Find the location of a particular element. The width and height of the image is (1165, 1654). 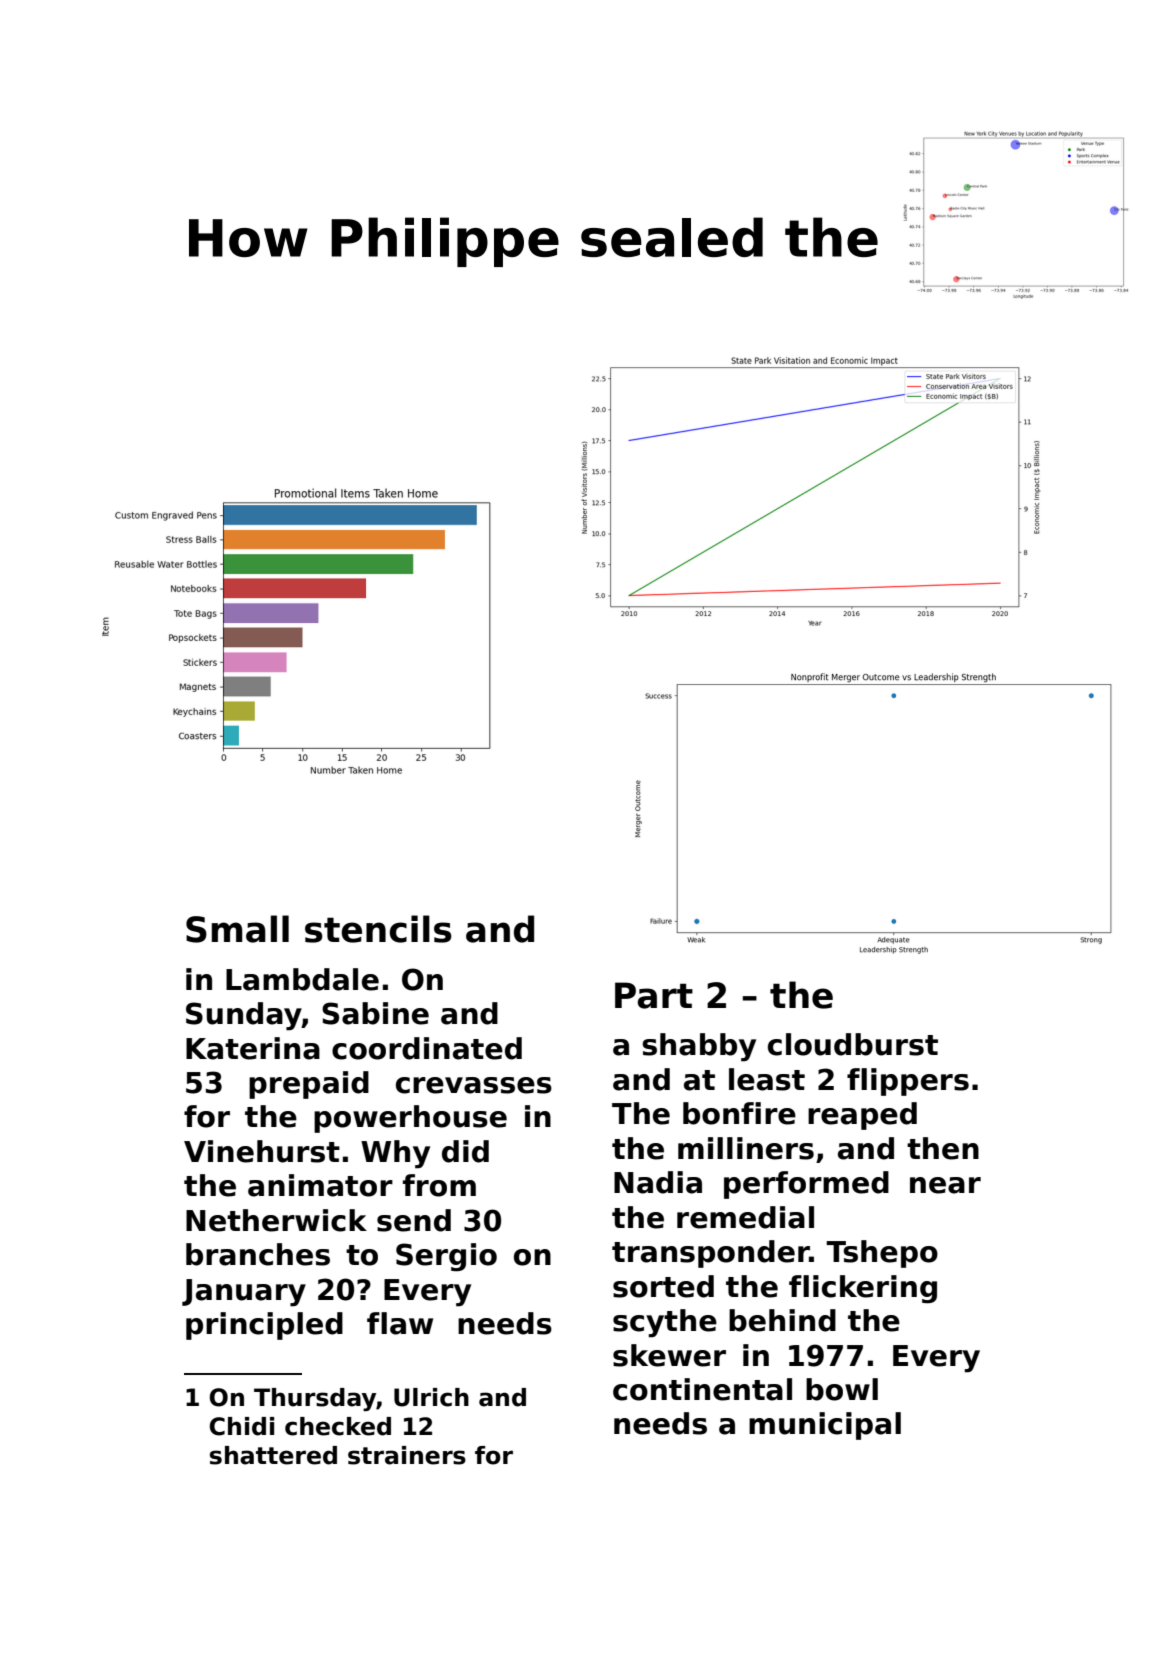

shattered is located at coordinates (273, 1455).
